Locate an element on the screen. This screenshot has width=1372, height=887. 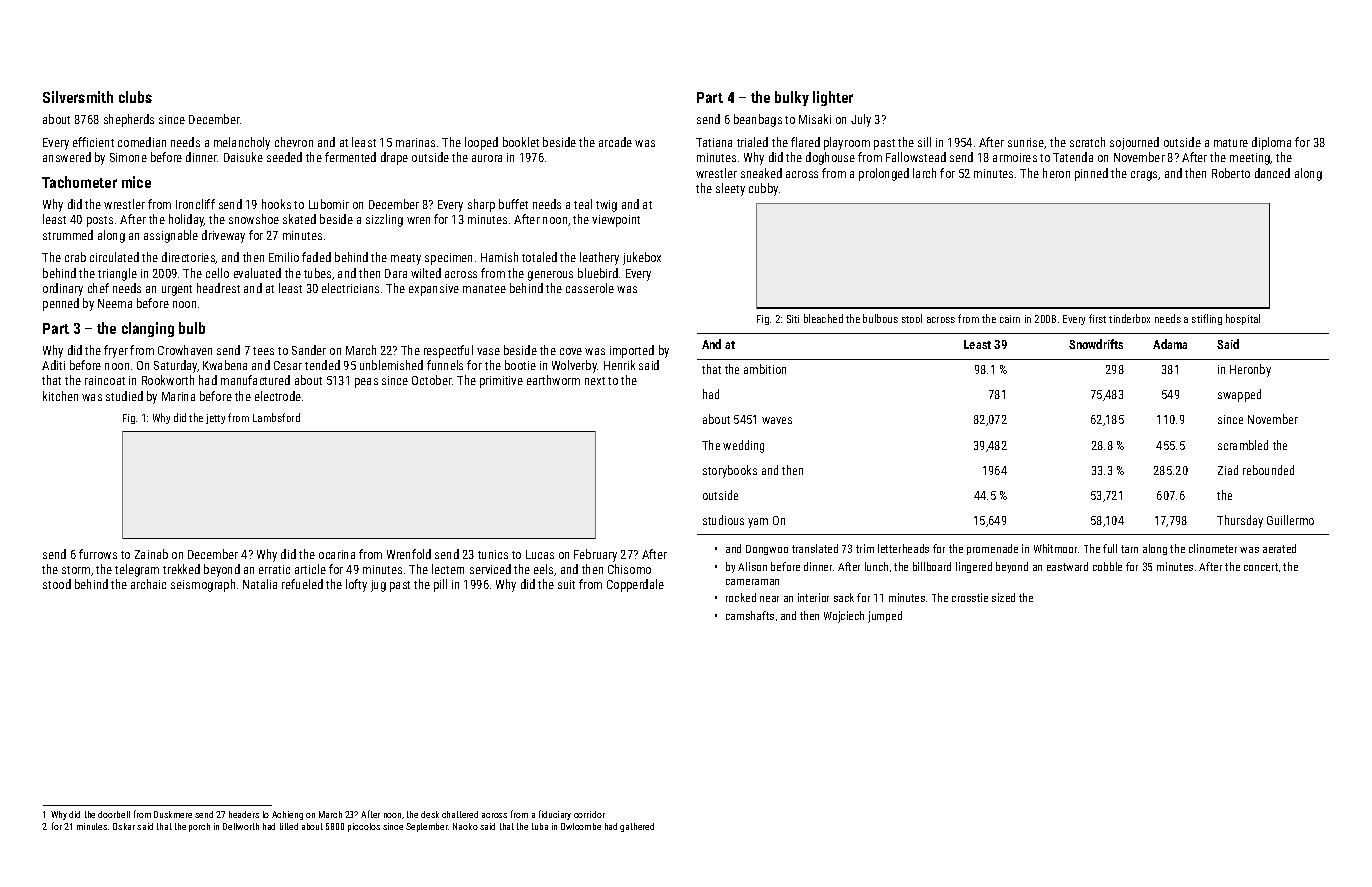
imported is located at coordinates (632, 351).
